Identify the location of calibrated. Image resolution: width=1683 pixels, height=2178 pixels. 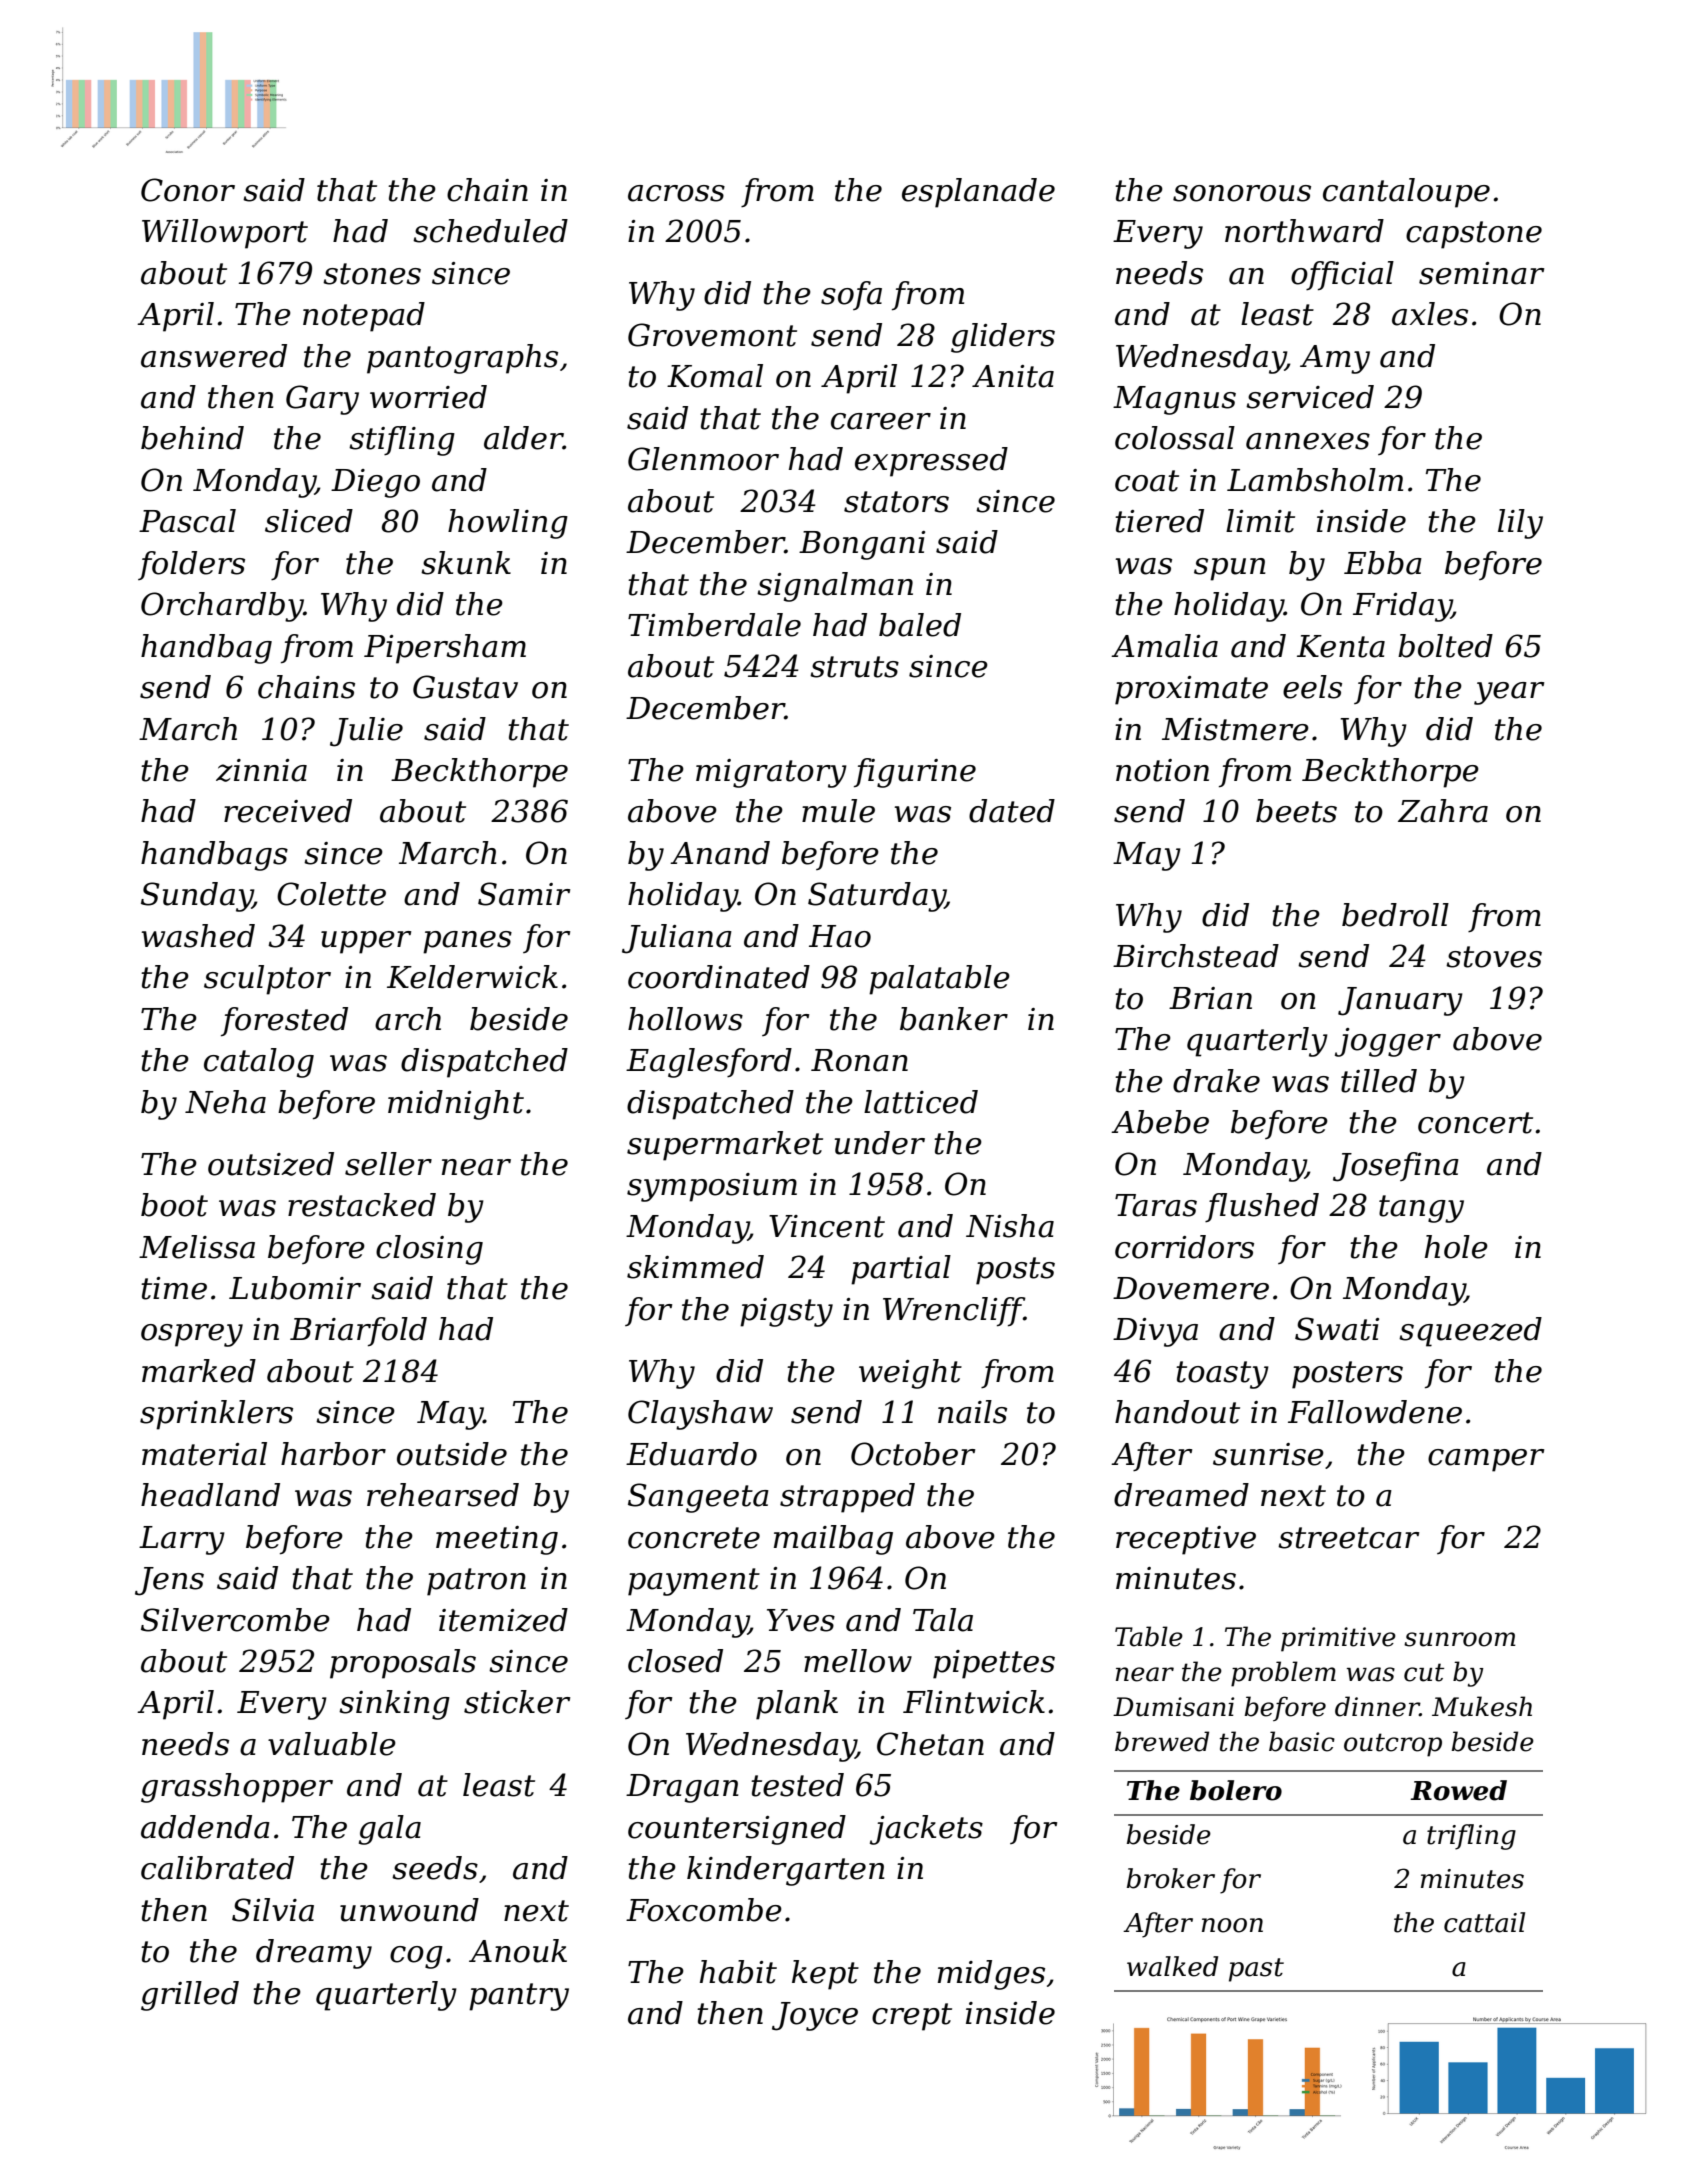
(217, 1868).
